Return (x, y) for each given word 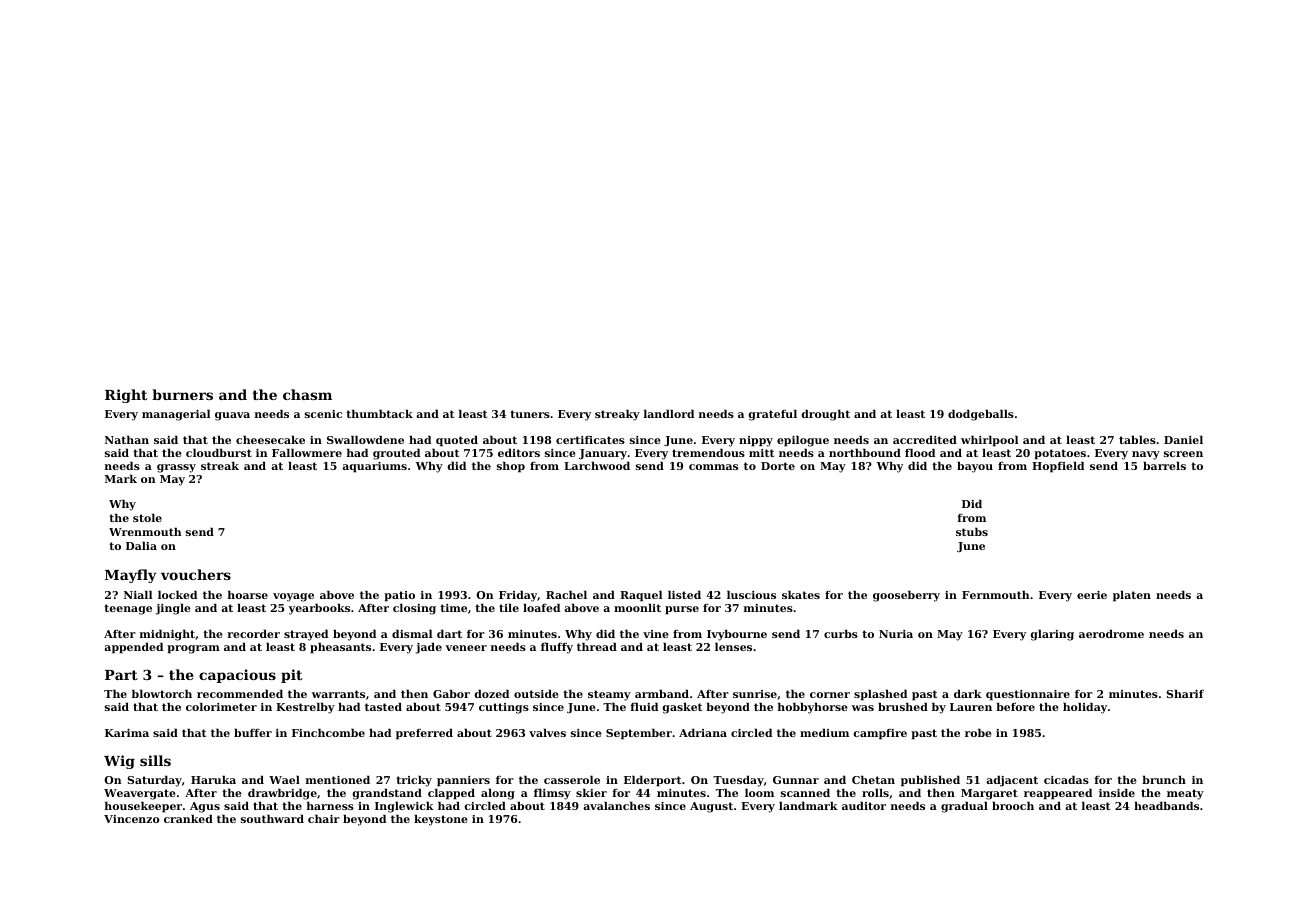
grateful (773, 415)
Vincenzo (131, 819)
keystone (441, 820)
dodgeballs (981, 415)
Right (126, 396)
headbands (1166, 805)
